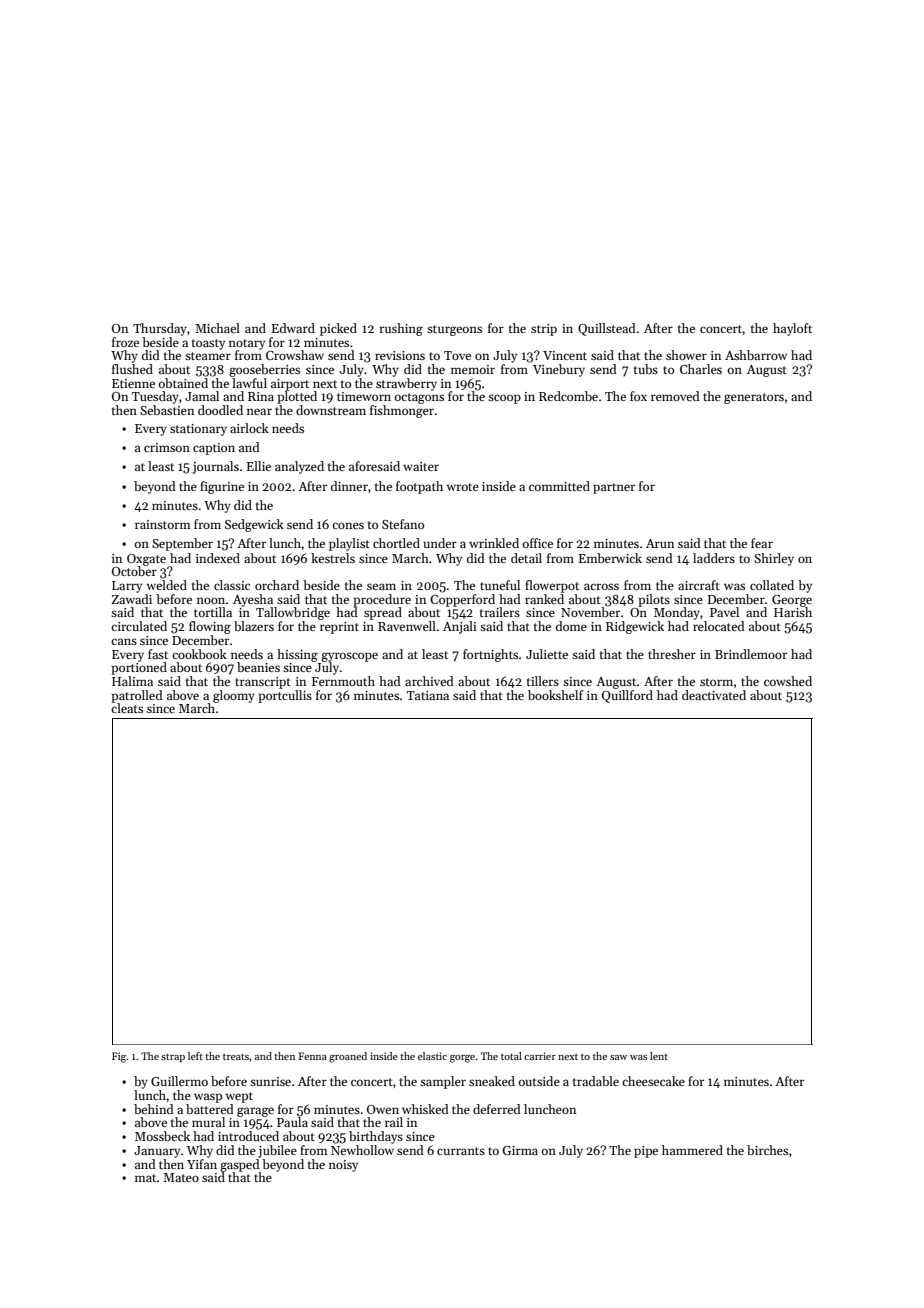 This screenshot has height=1308, width=924. What do you see at coordinates (285, 696) in the screenshot?
I see `portcullis` at bounding box center [285, 696].
